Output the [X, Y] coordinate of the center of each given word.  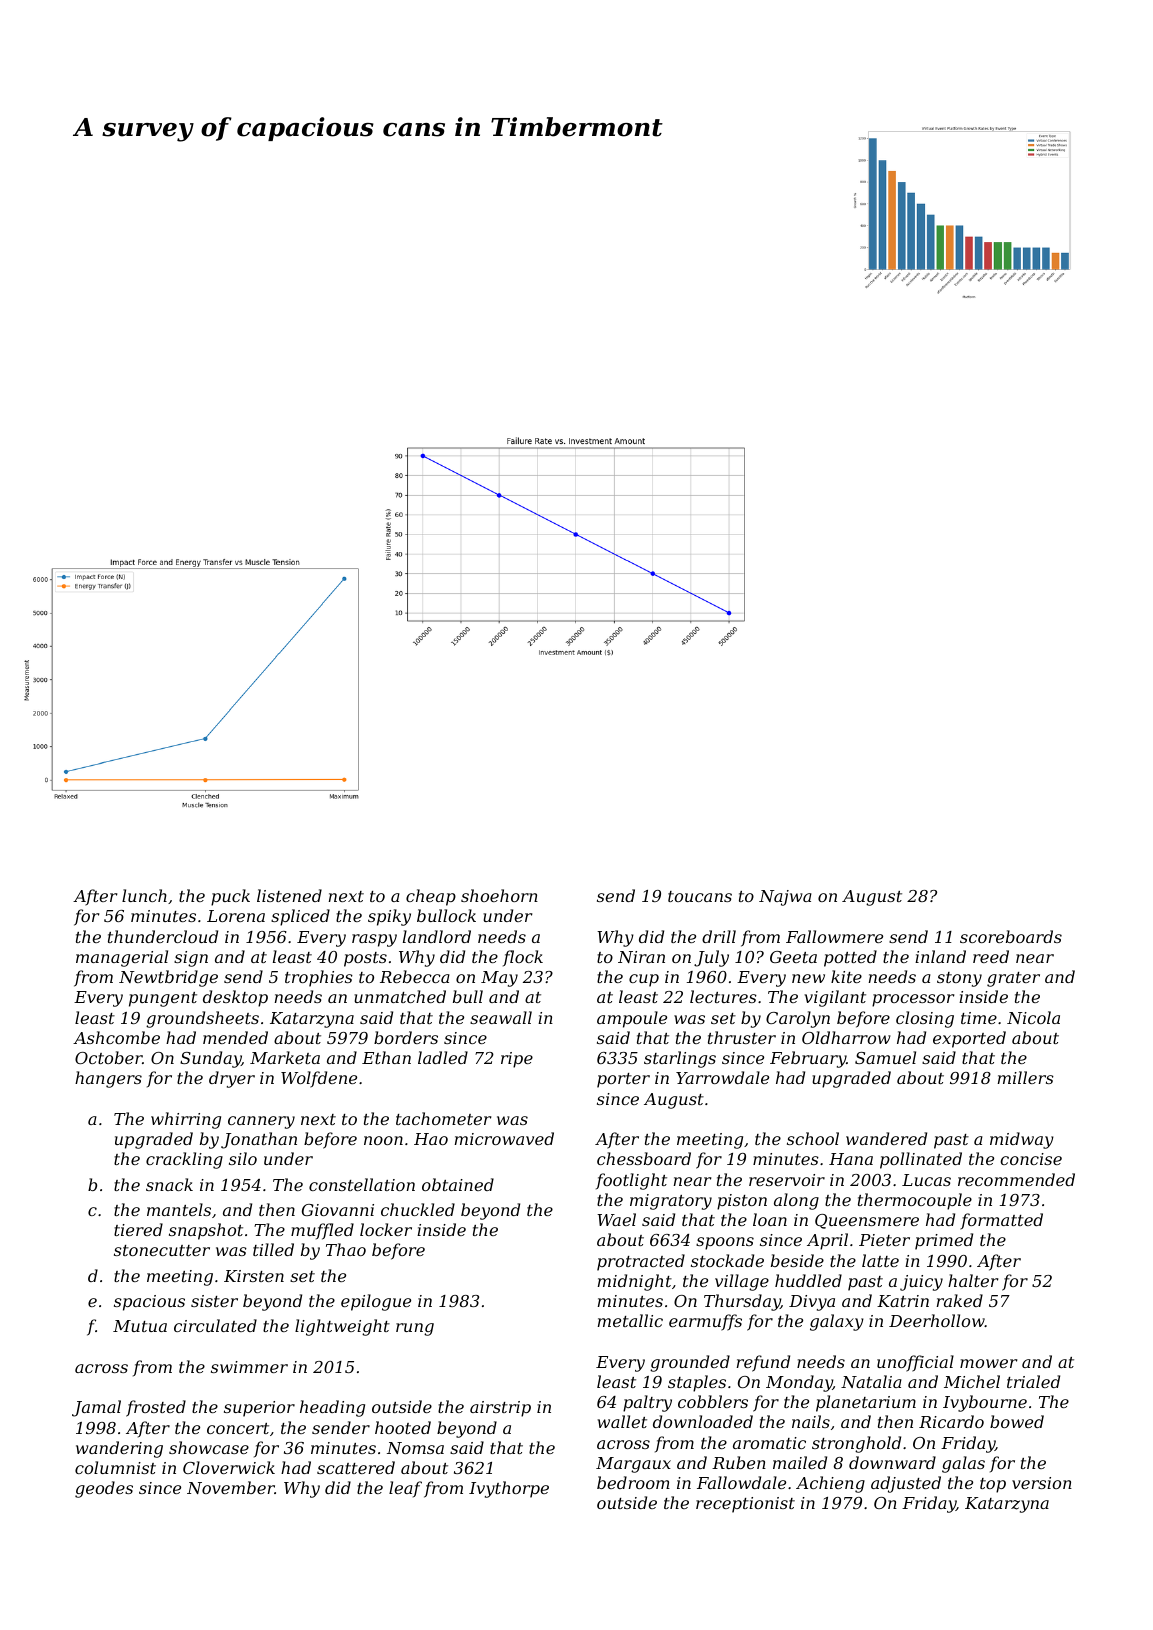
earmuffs [705, 1322]
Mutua [140, 1326]
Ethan [386, 1057]
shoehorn [499, 895]
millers [1026, 1077]
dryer [232, 1079]
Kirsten [254, 1276]
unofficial [915, 1363]
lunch [144, 895]
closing [925, 1019]
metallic [630, 1320]
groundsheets [202, 1019]
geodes [104, 1489]
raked [960, 1300]
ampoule [632, 1019]
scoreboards [1011, 936]
